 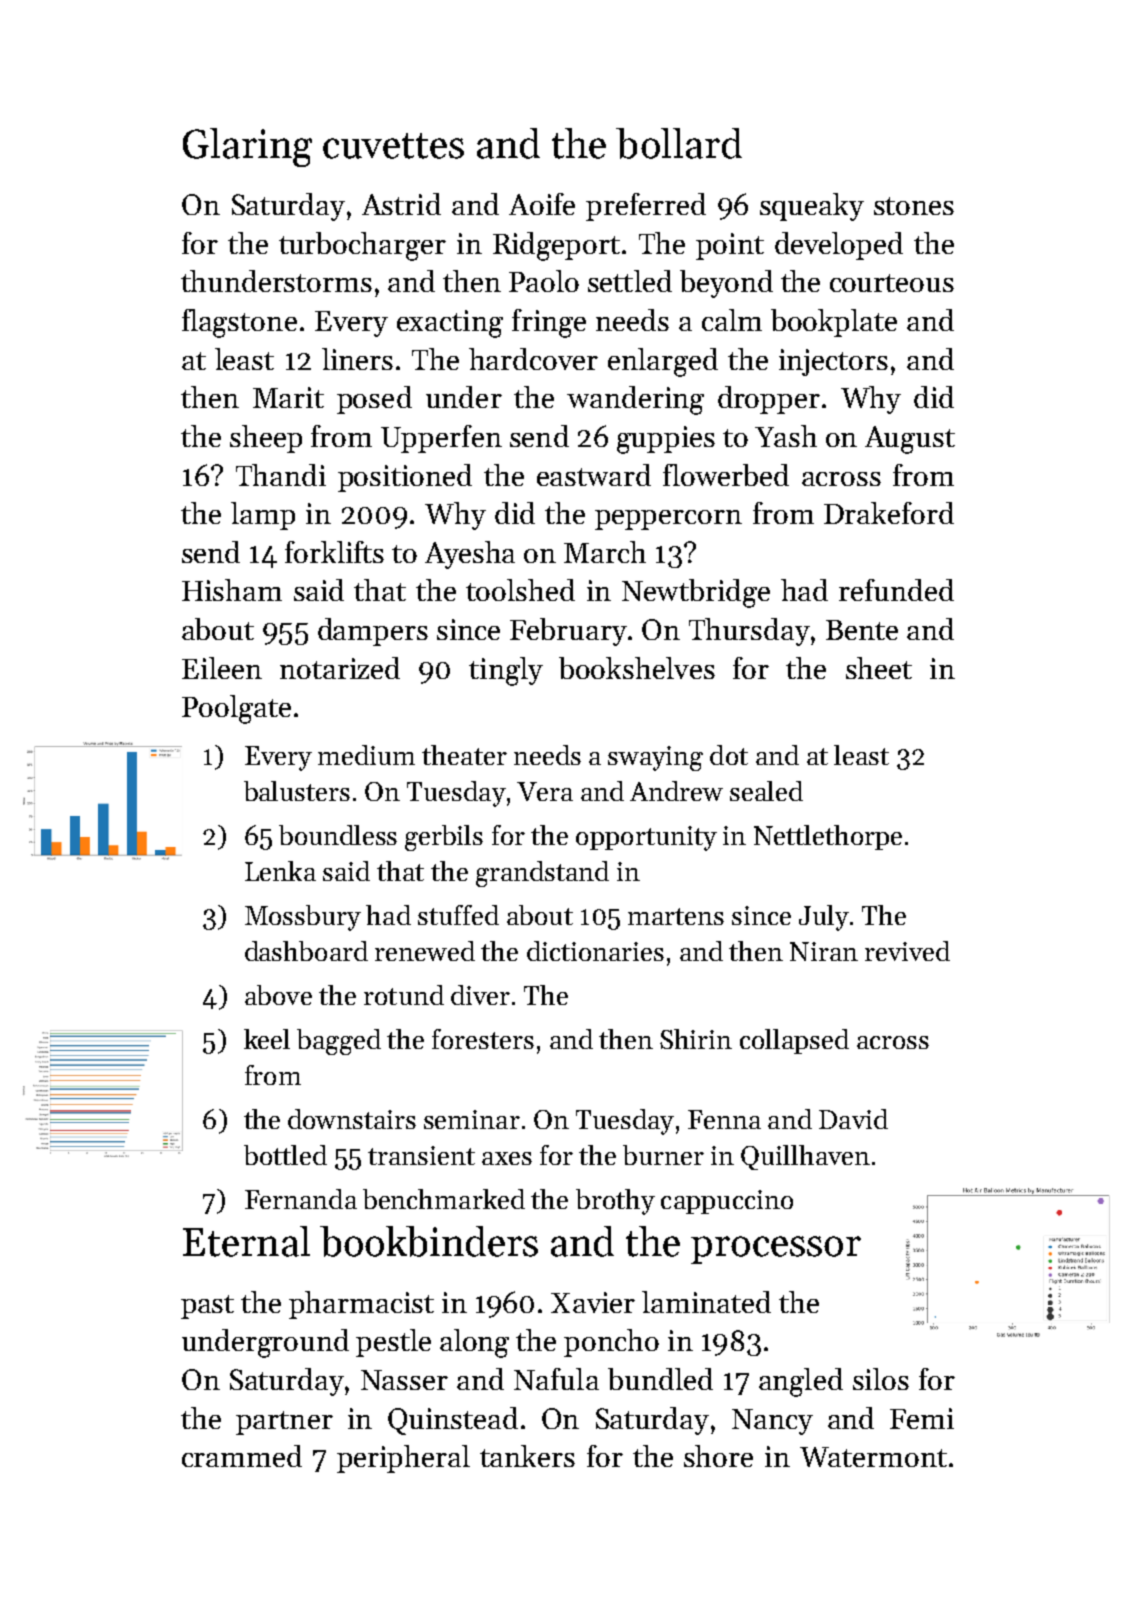 I want to click on revived, so click(x=907, y=951).
